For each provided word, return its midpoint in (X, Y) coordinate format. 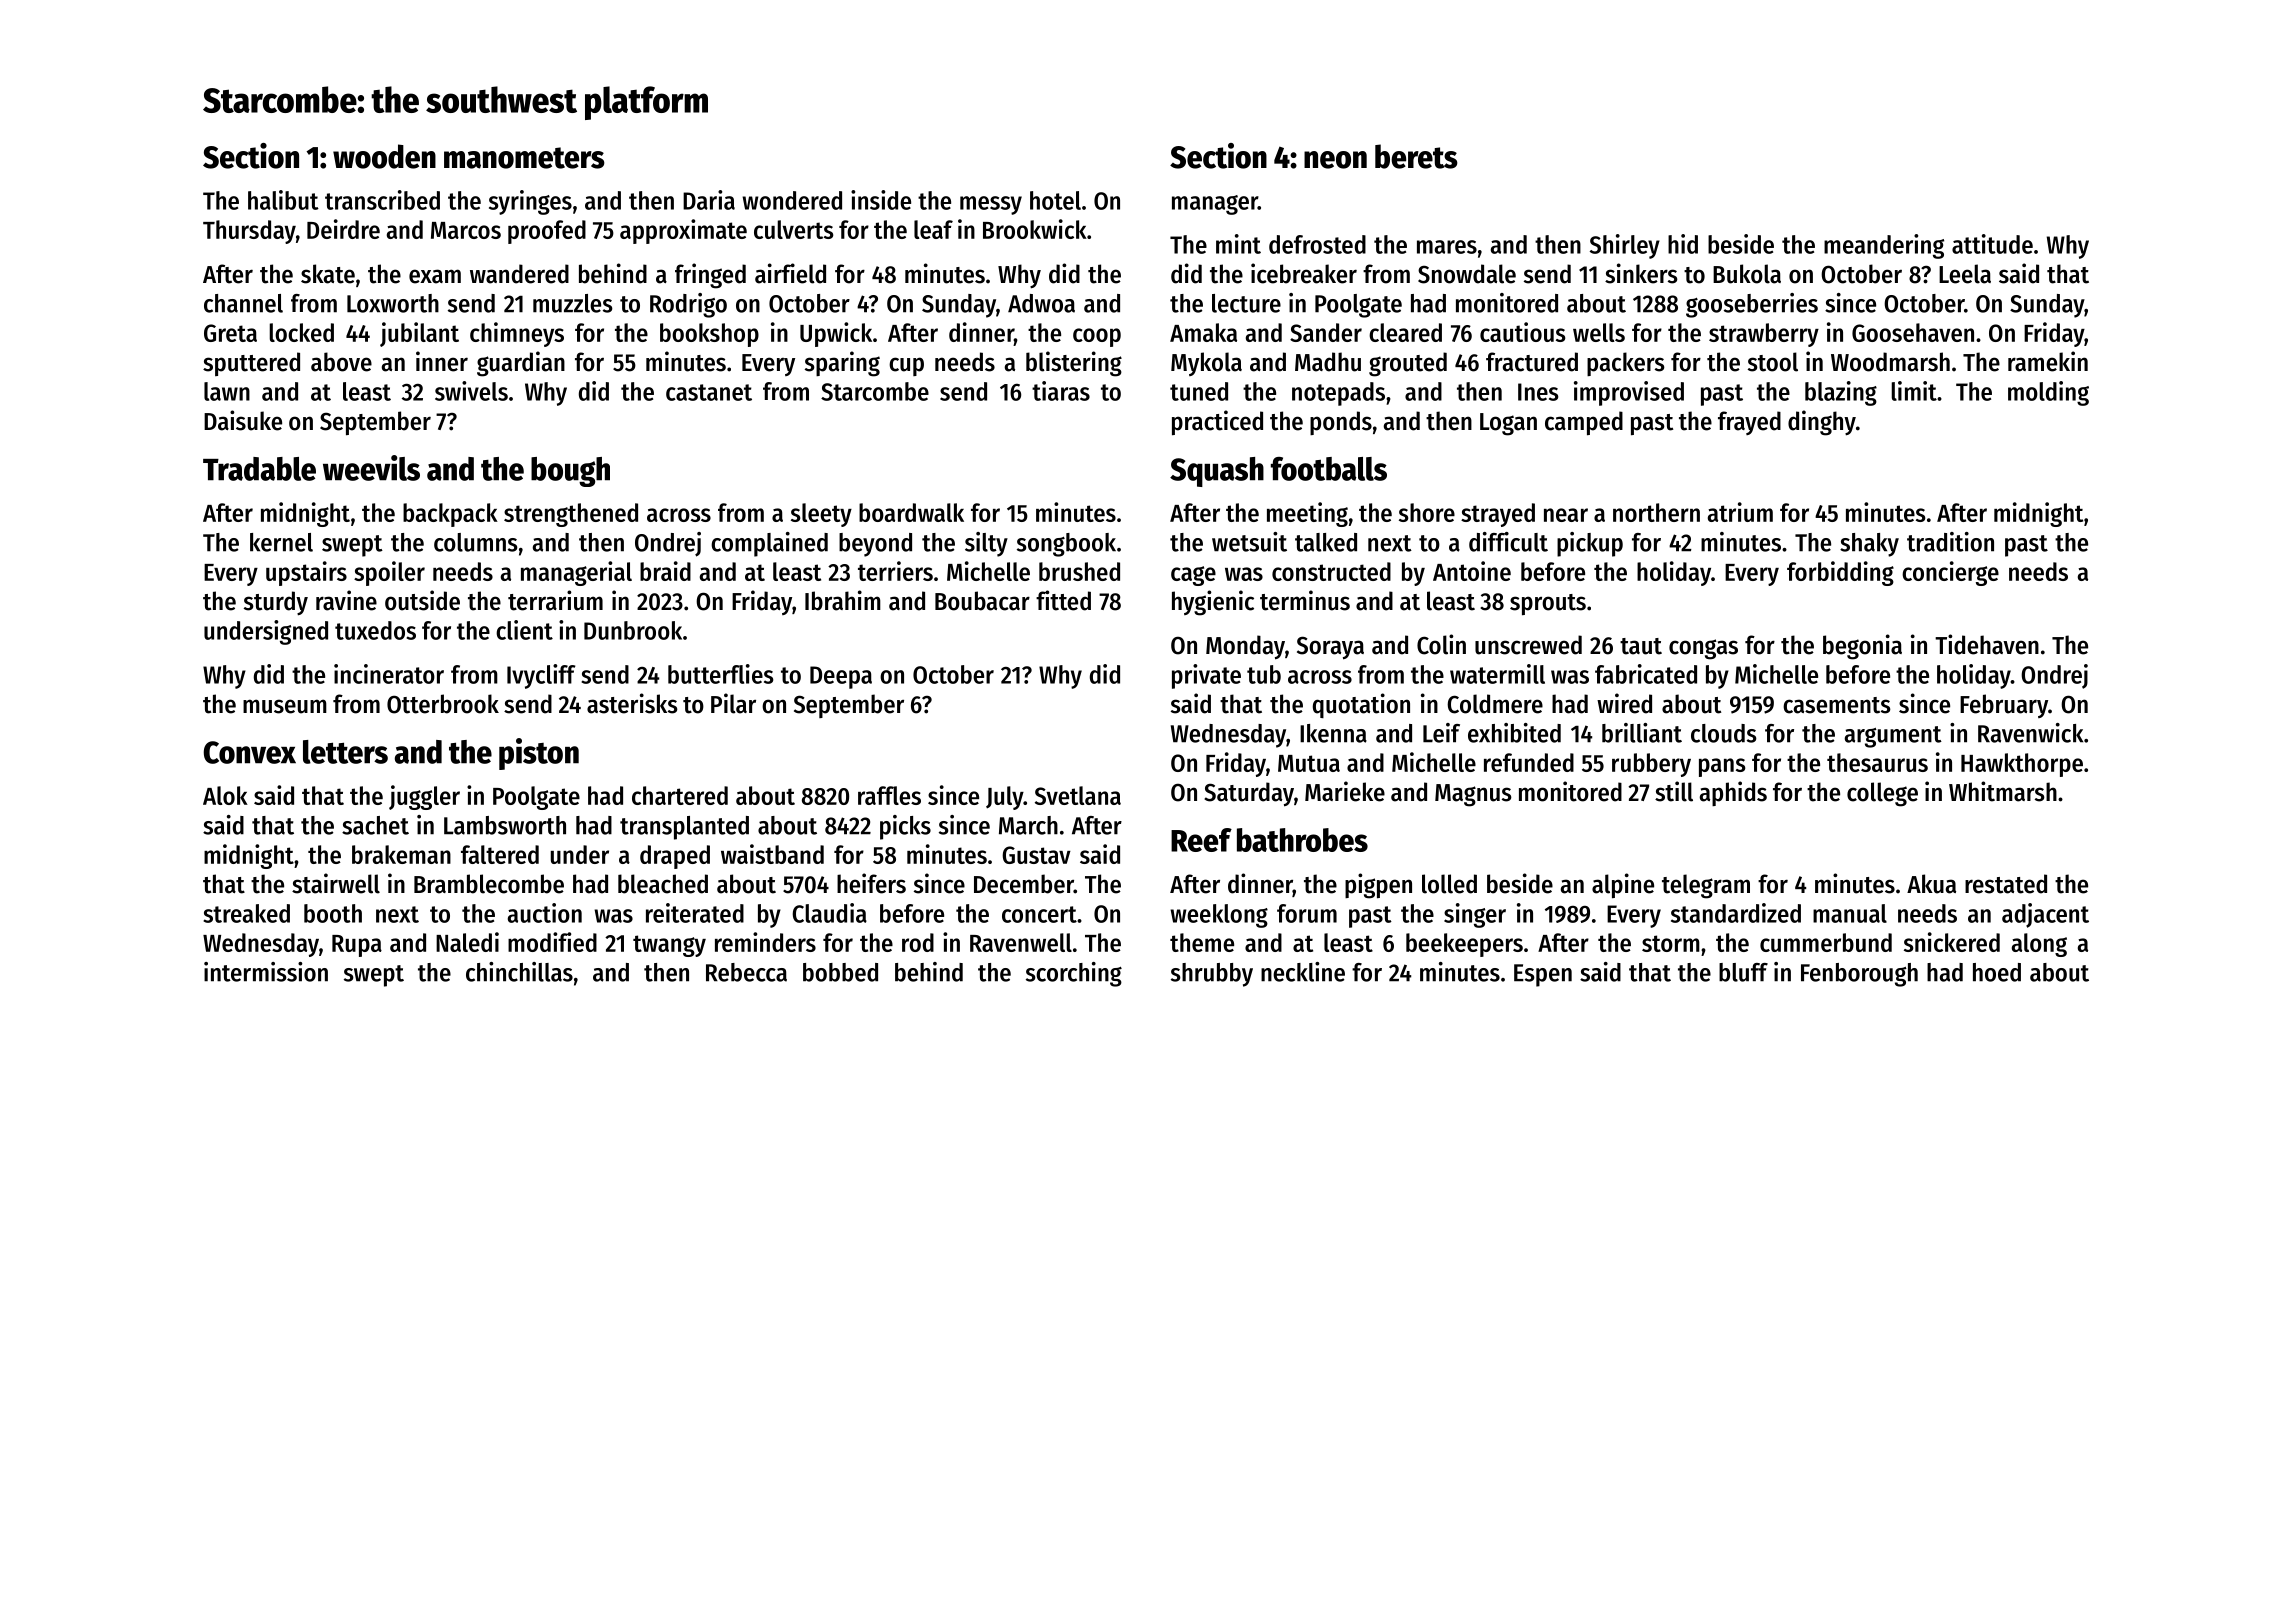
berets (1416, 156)
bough (570, 472)
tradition (1950, 542)
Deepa (841, 677)
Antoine (1472, 571)
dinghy (1822, 423)
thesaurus (1877, 762)
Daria (709, 200)
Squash (1217, 472)
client (524, 630)
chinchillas (519, 972)
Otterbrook (443, 704)
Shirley (1625, 246)
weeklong (1219, 916)
